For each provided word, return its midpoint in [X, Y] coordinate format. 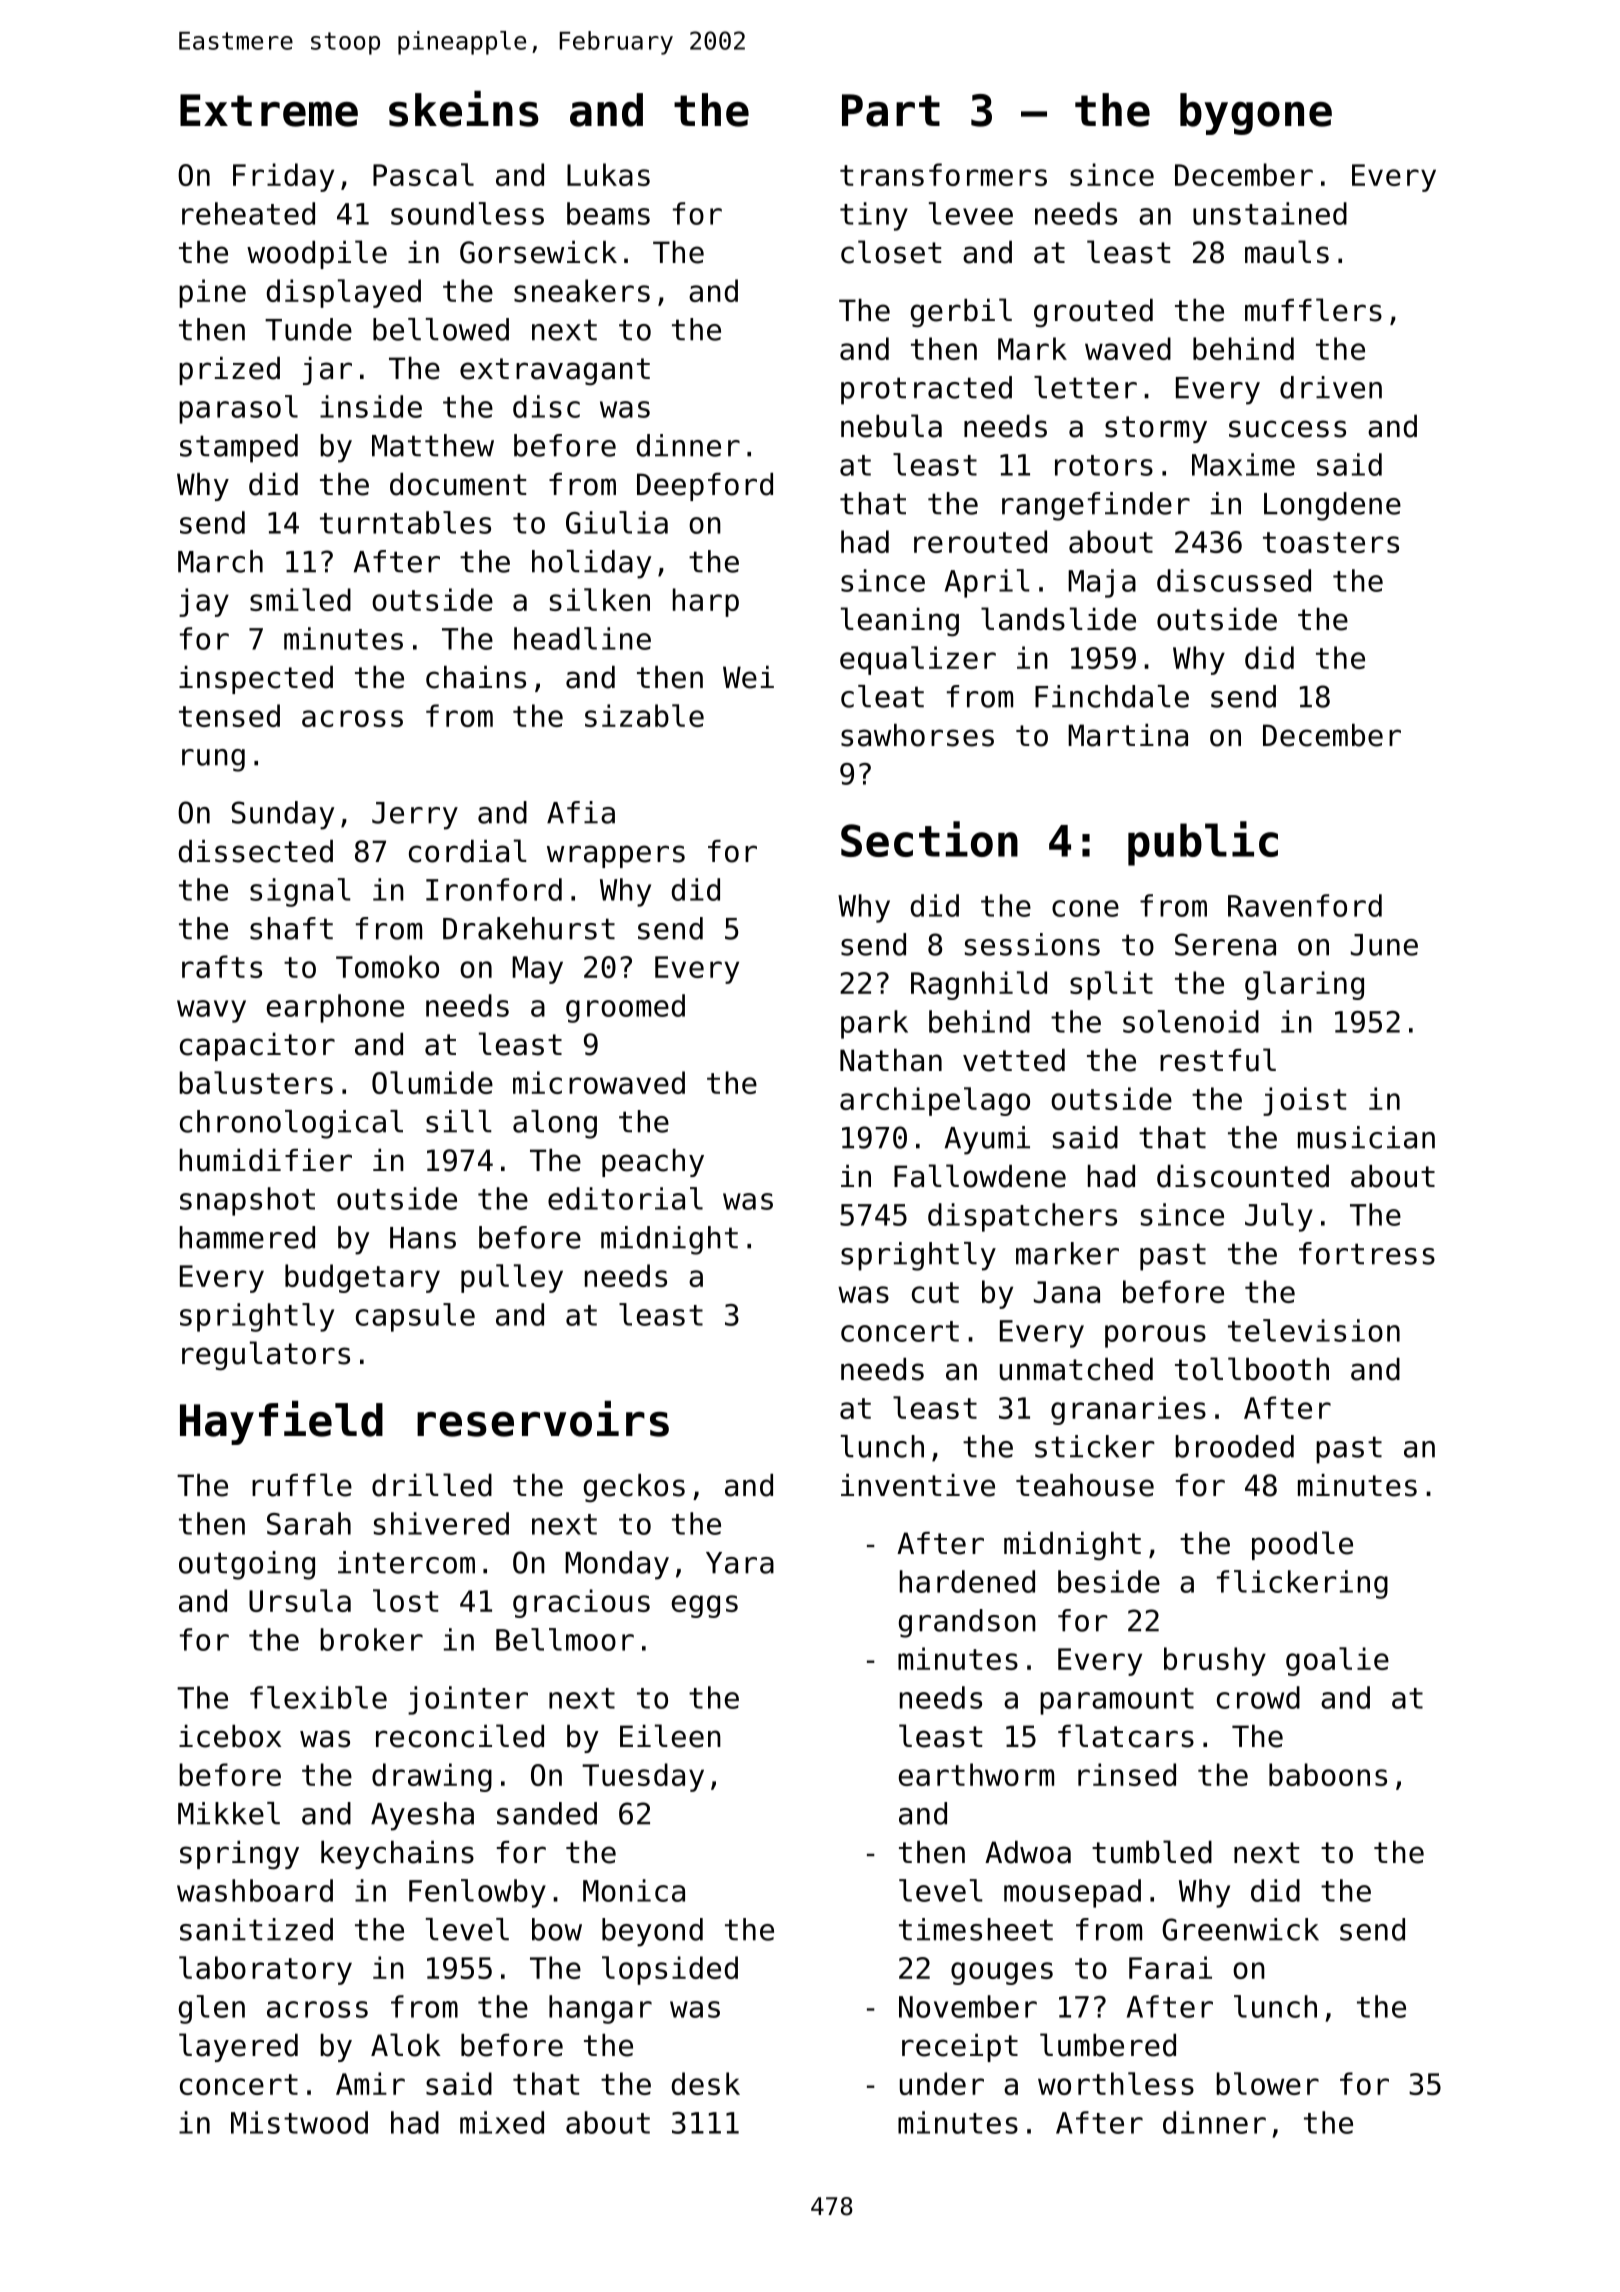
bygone [1256, 114]
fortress [1367, 1253]
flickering [1302, 1584]
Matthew [433, 445]
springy [239, 1855]
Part [891, 110]
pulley [512, 1278]
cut [935, 1292]
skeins [464, 109]
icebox [230, 1736]
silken [600, 599]
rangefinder [1096, 506]
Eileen [670, 1736]
